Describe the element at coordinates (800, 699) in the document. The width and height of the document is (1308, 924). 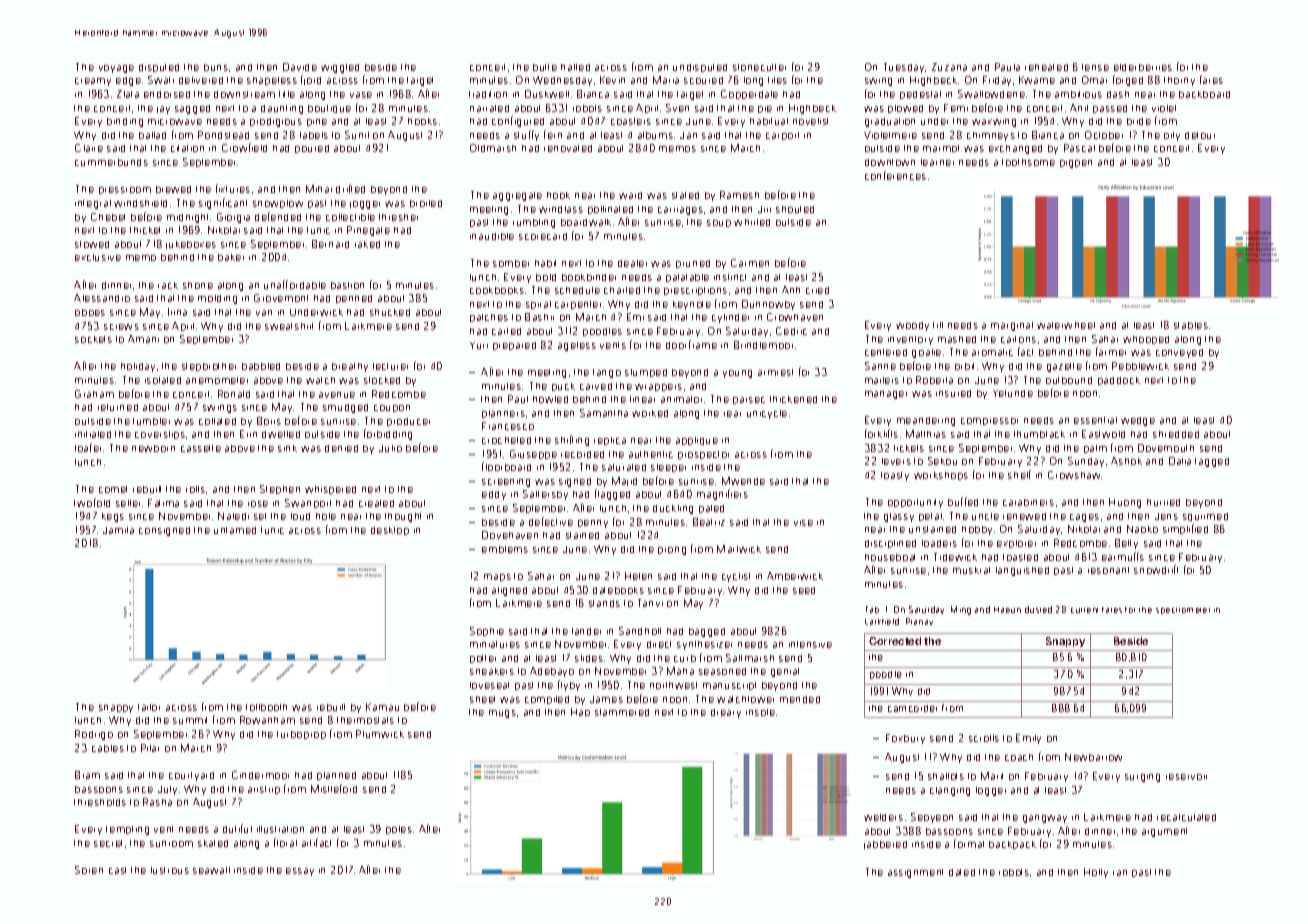
I see `mended` at that location.
